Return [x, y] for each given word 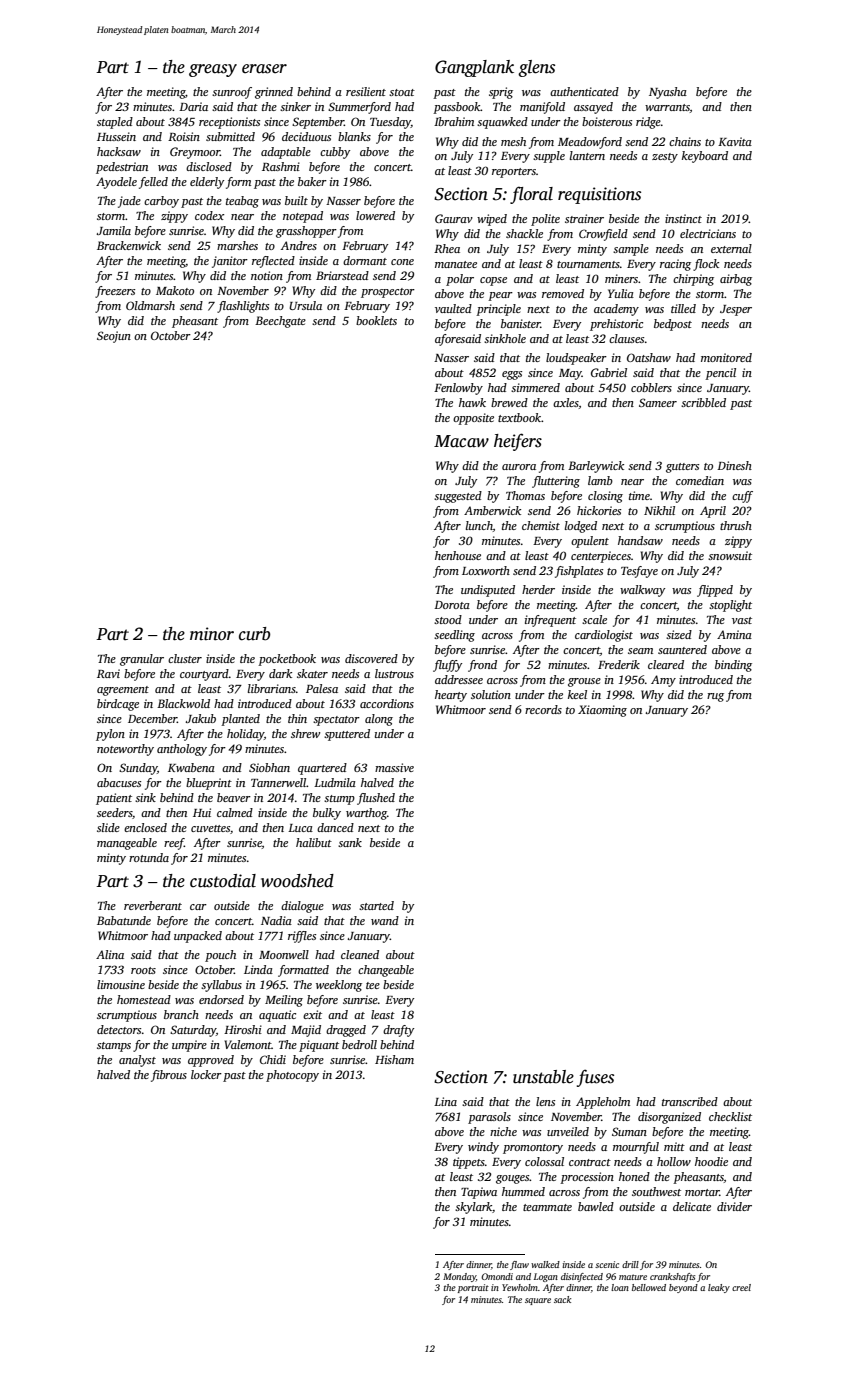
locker [206, 1074]
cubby [335, 153]
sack [562, 1299]
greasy [213, 70]
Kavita [735, 141]
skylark [473, 1208]
